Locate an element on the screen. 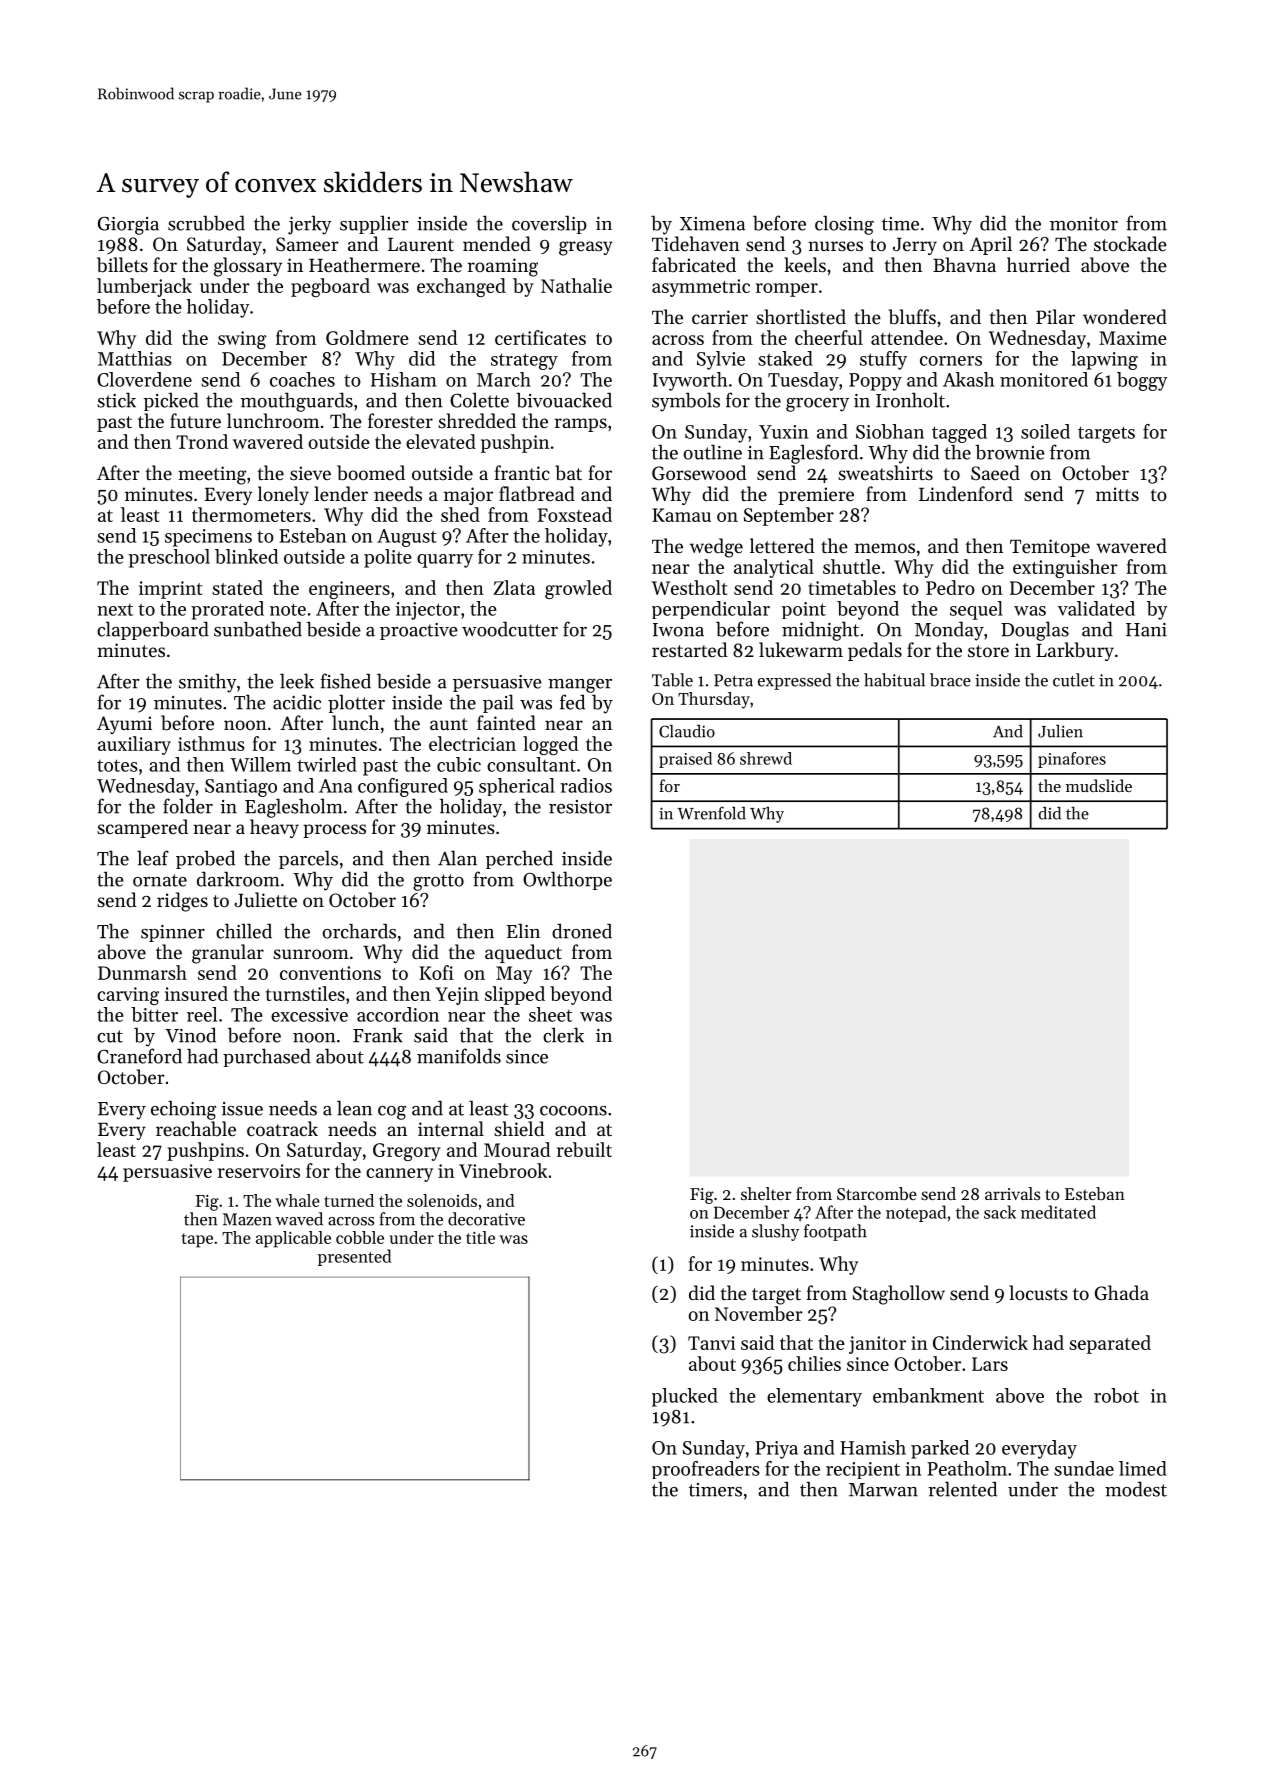  Heathermere is located at coordinates (364, 264).
